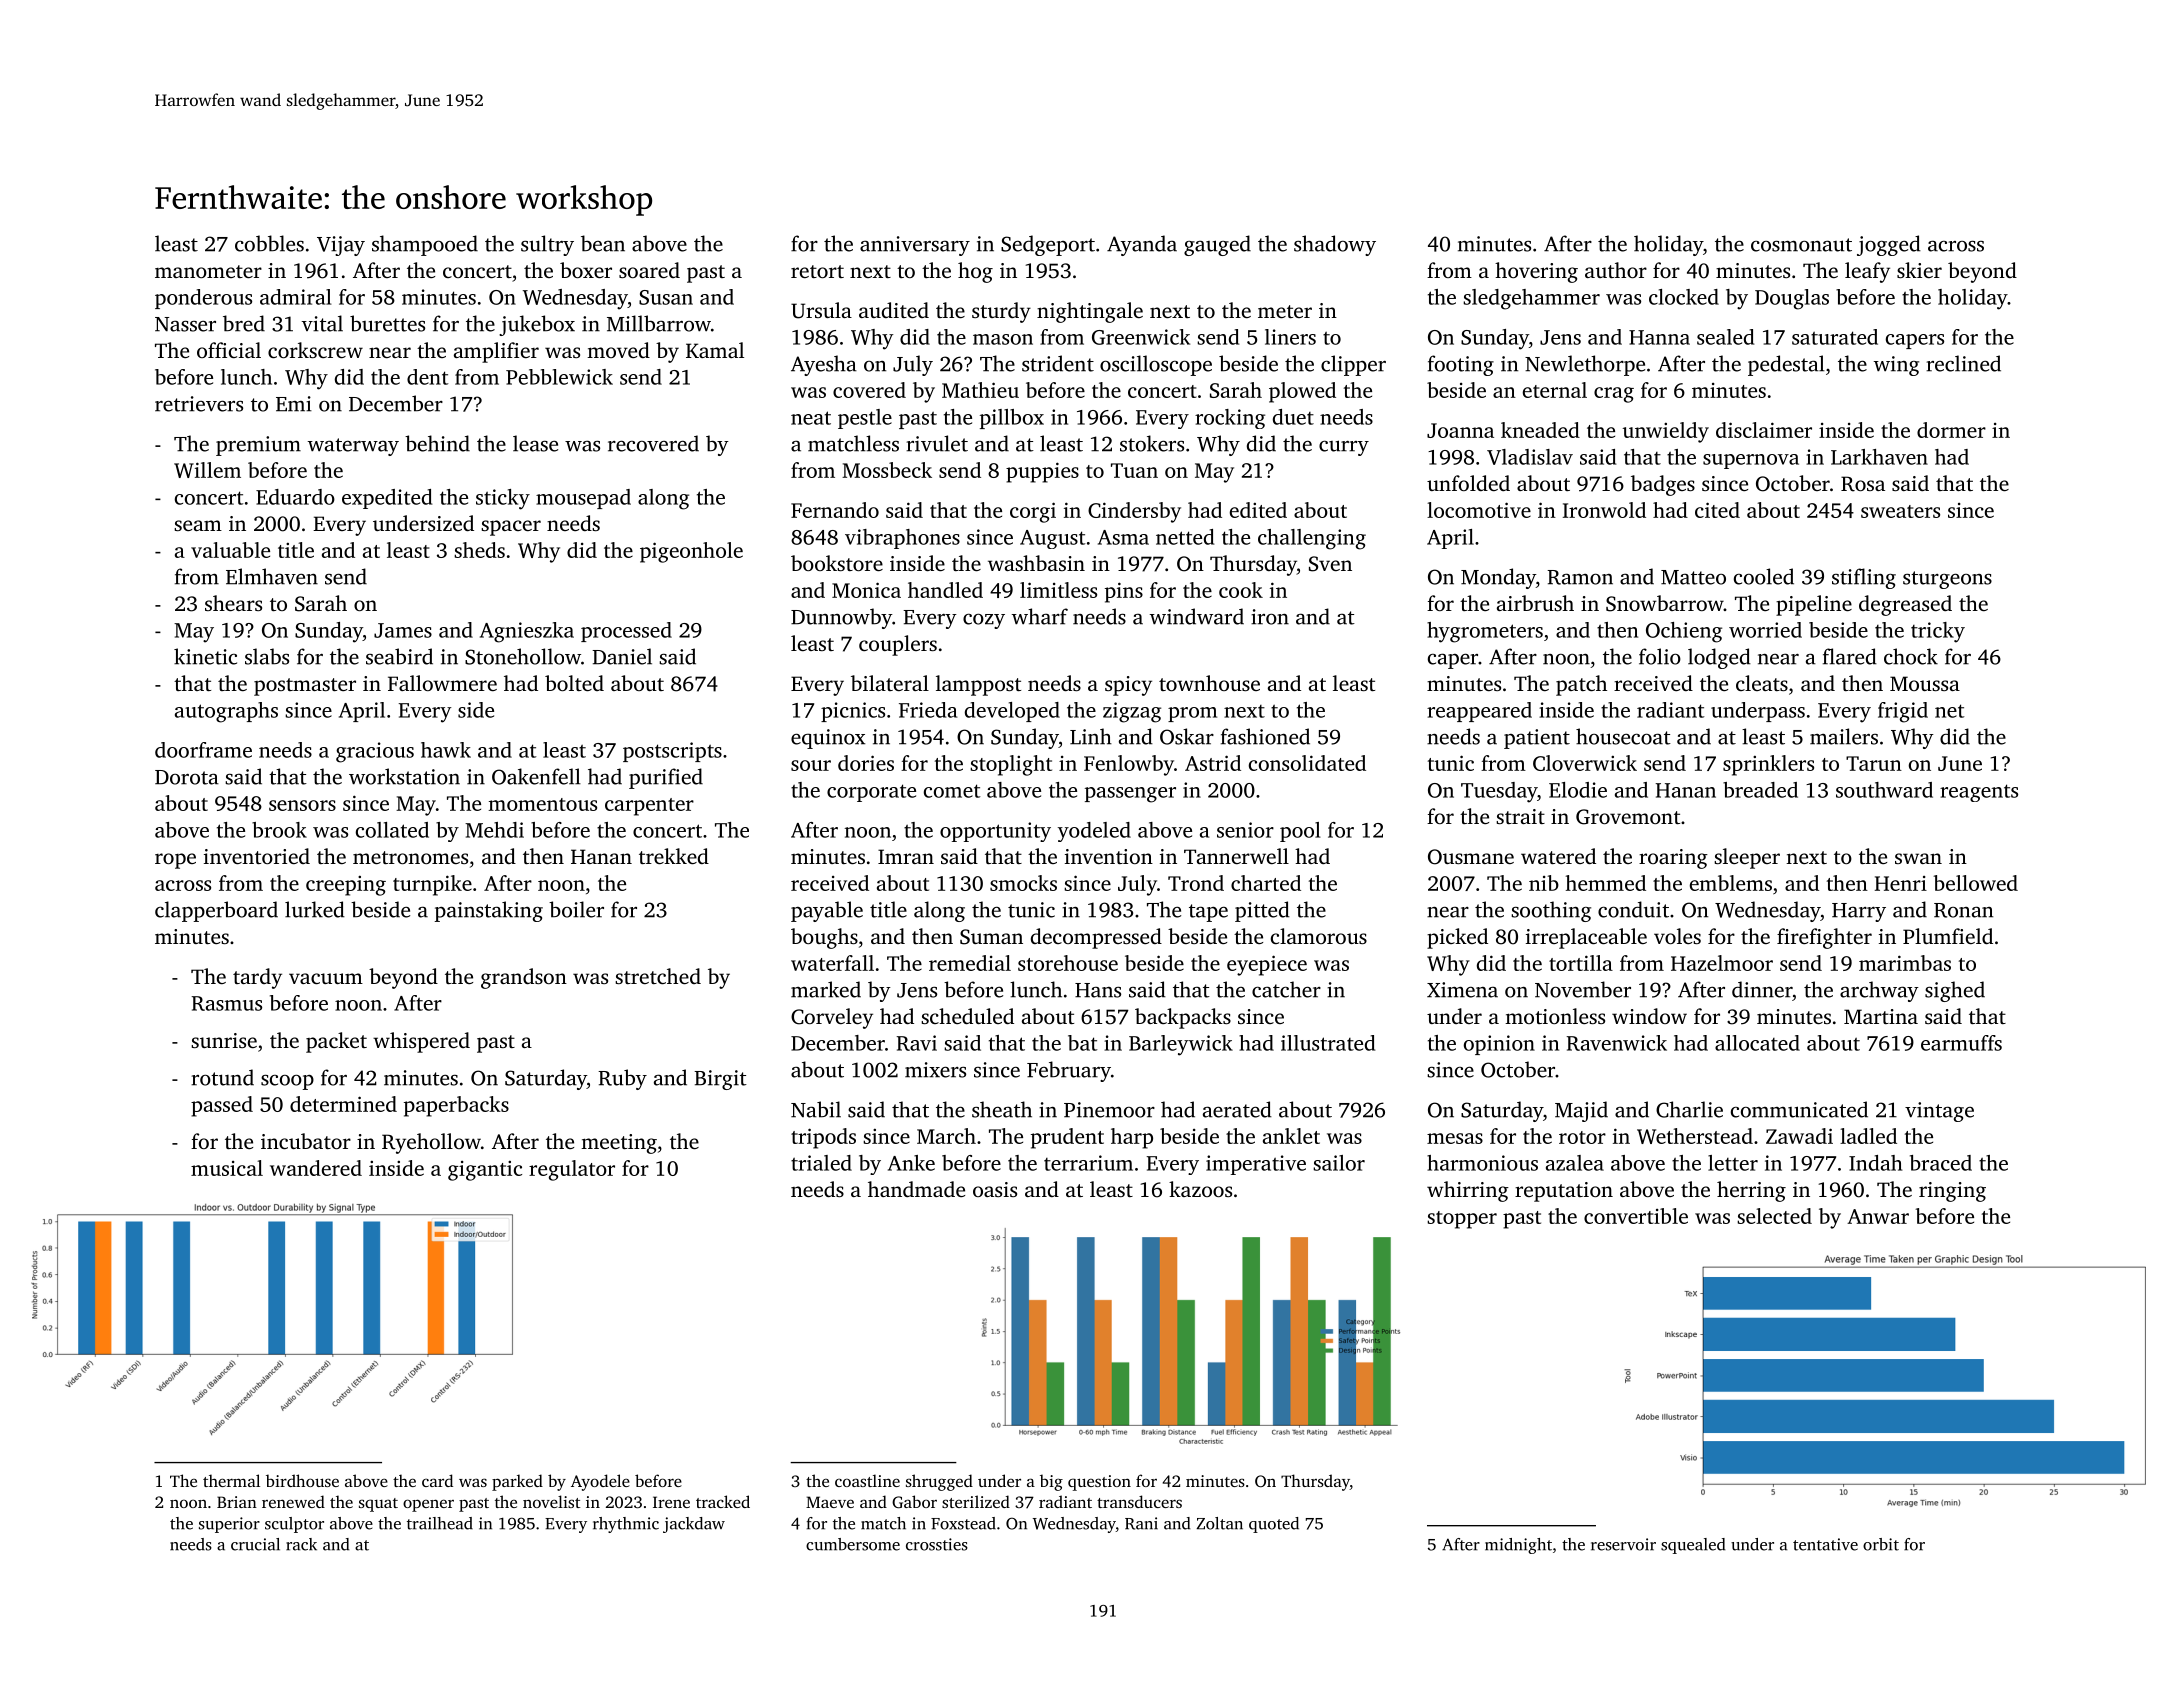  I want to click on cobbles, so click(269, 243).
